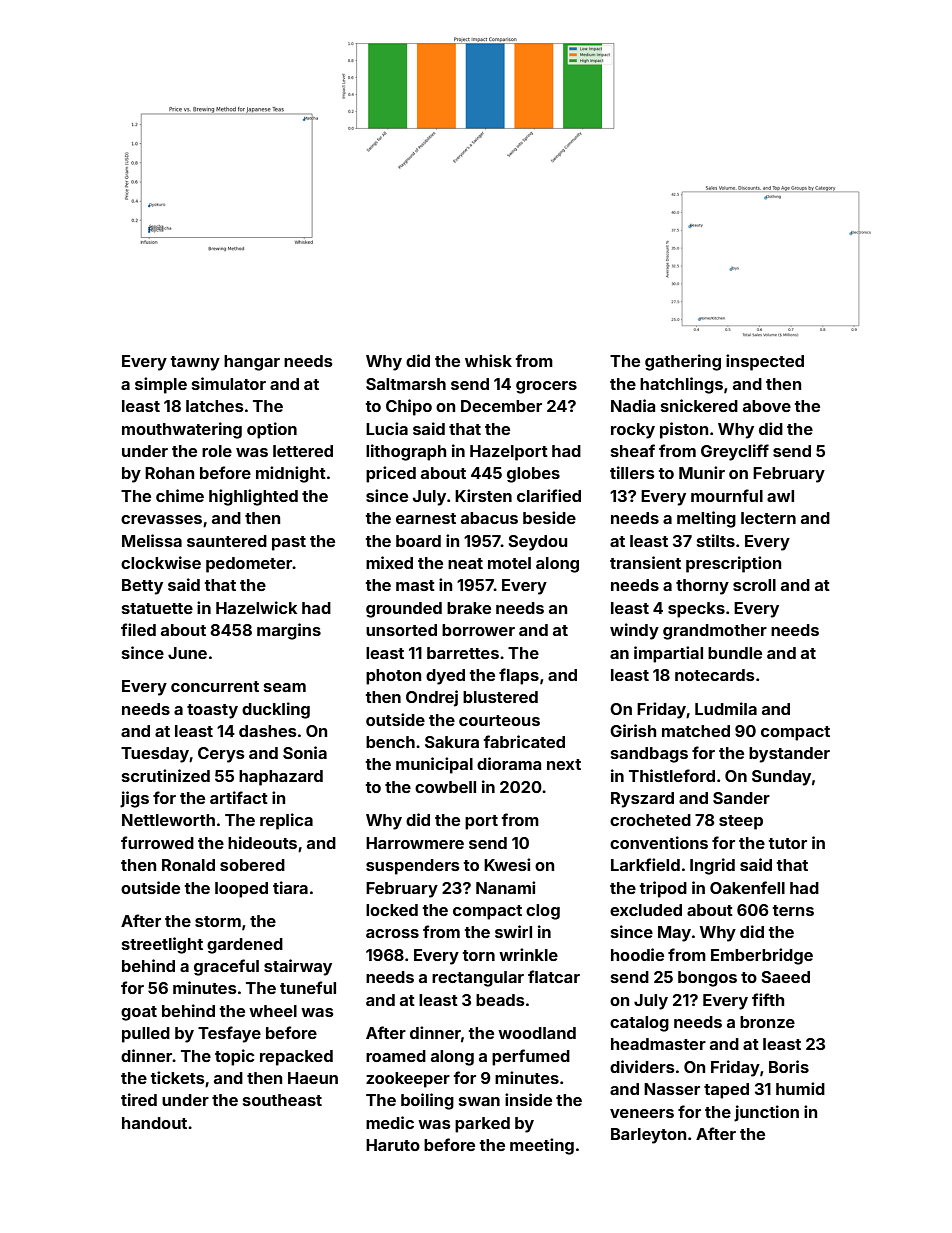 This document has width=952, height=1233. What do you see at coordinates (716, 540) in the document?
I see `stilts` at bounding box center [716, 540].
